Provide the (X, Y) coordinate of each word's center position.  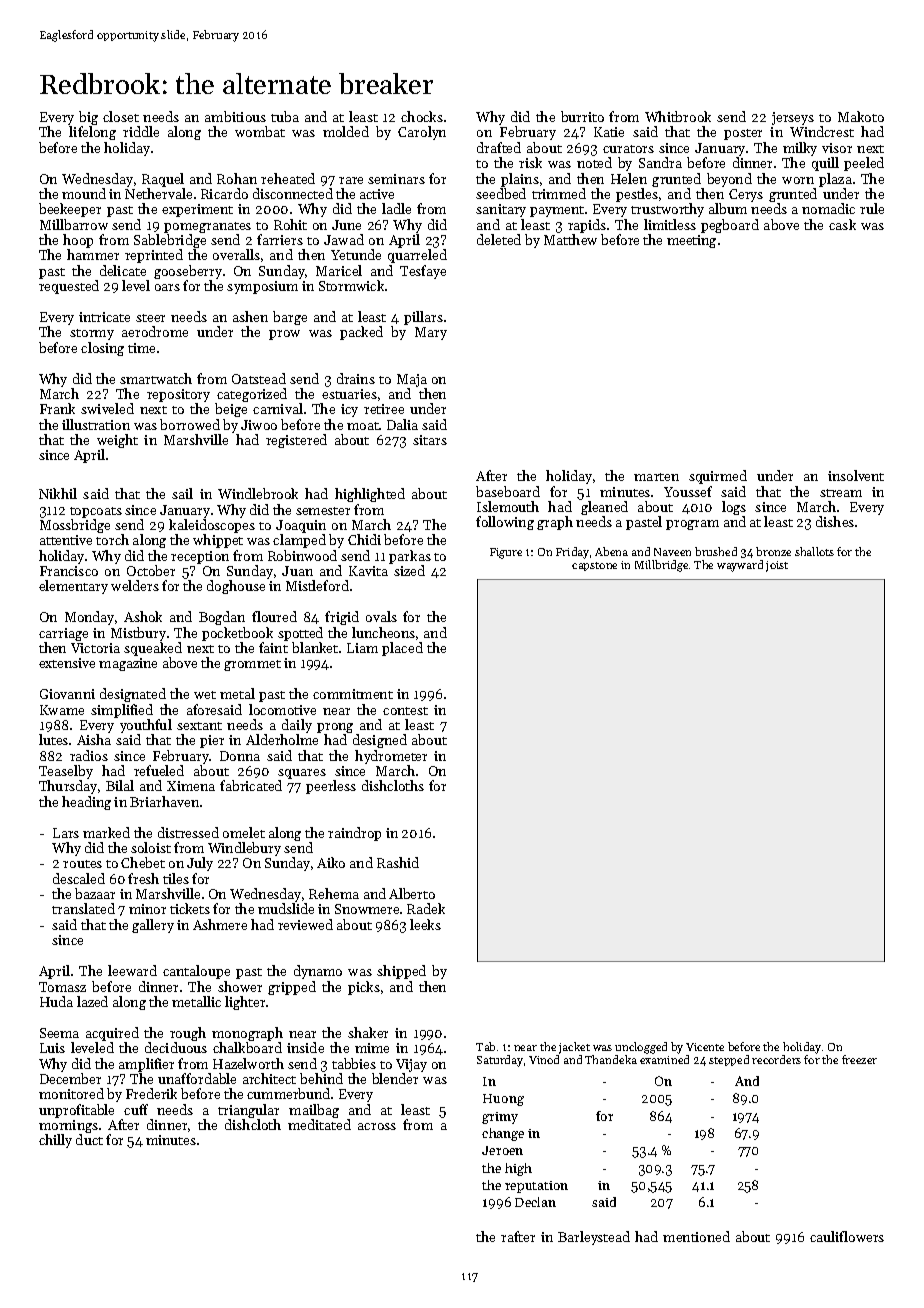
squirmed (718, 477)
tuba (285, 116)
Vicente (705, 1047)
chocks (422, 116)
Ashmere (220, 924)
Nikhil (58, 493)
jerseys (793, 118)
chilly (55, 1141)
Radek (426, 908)
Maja (412, 380)
